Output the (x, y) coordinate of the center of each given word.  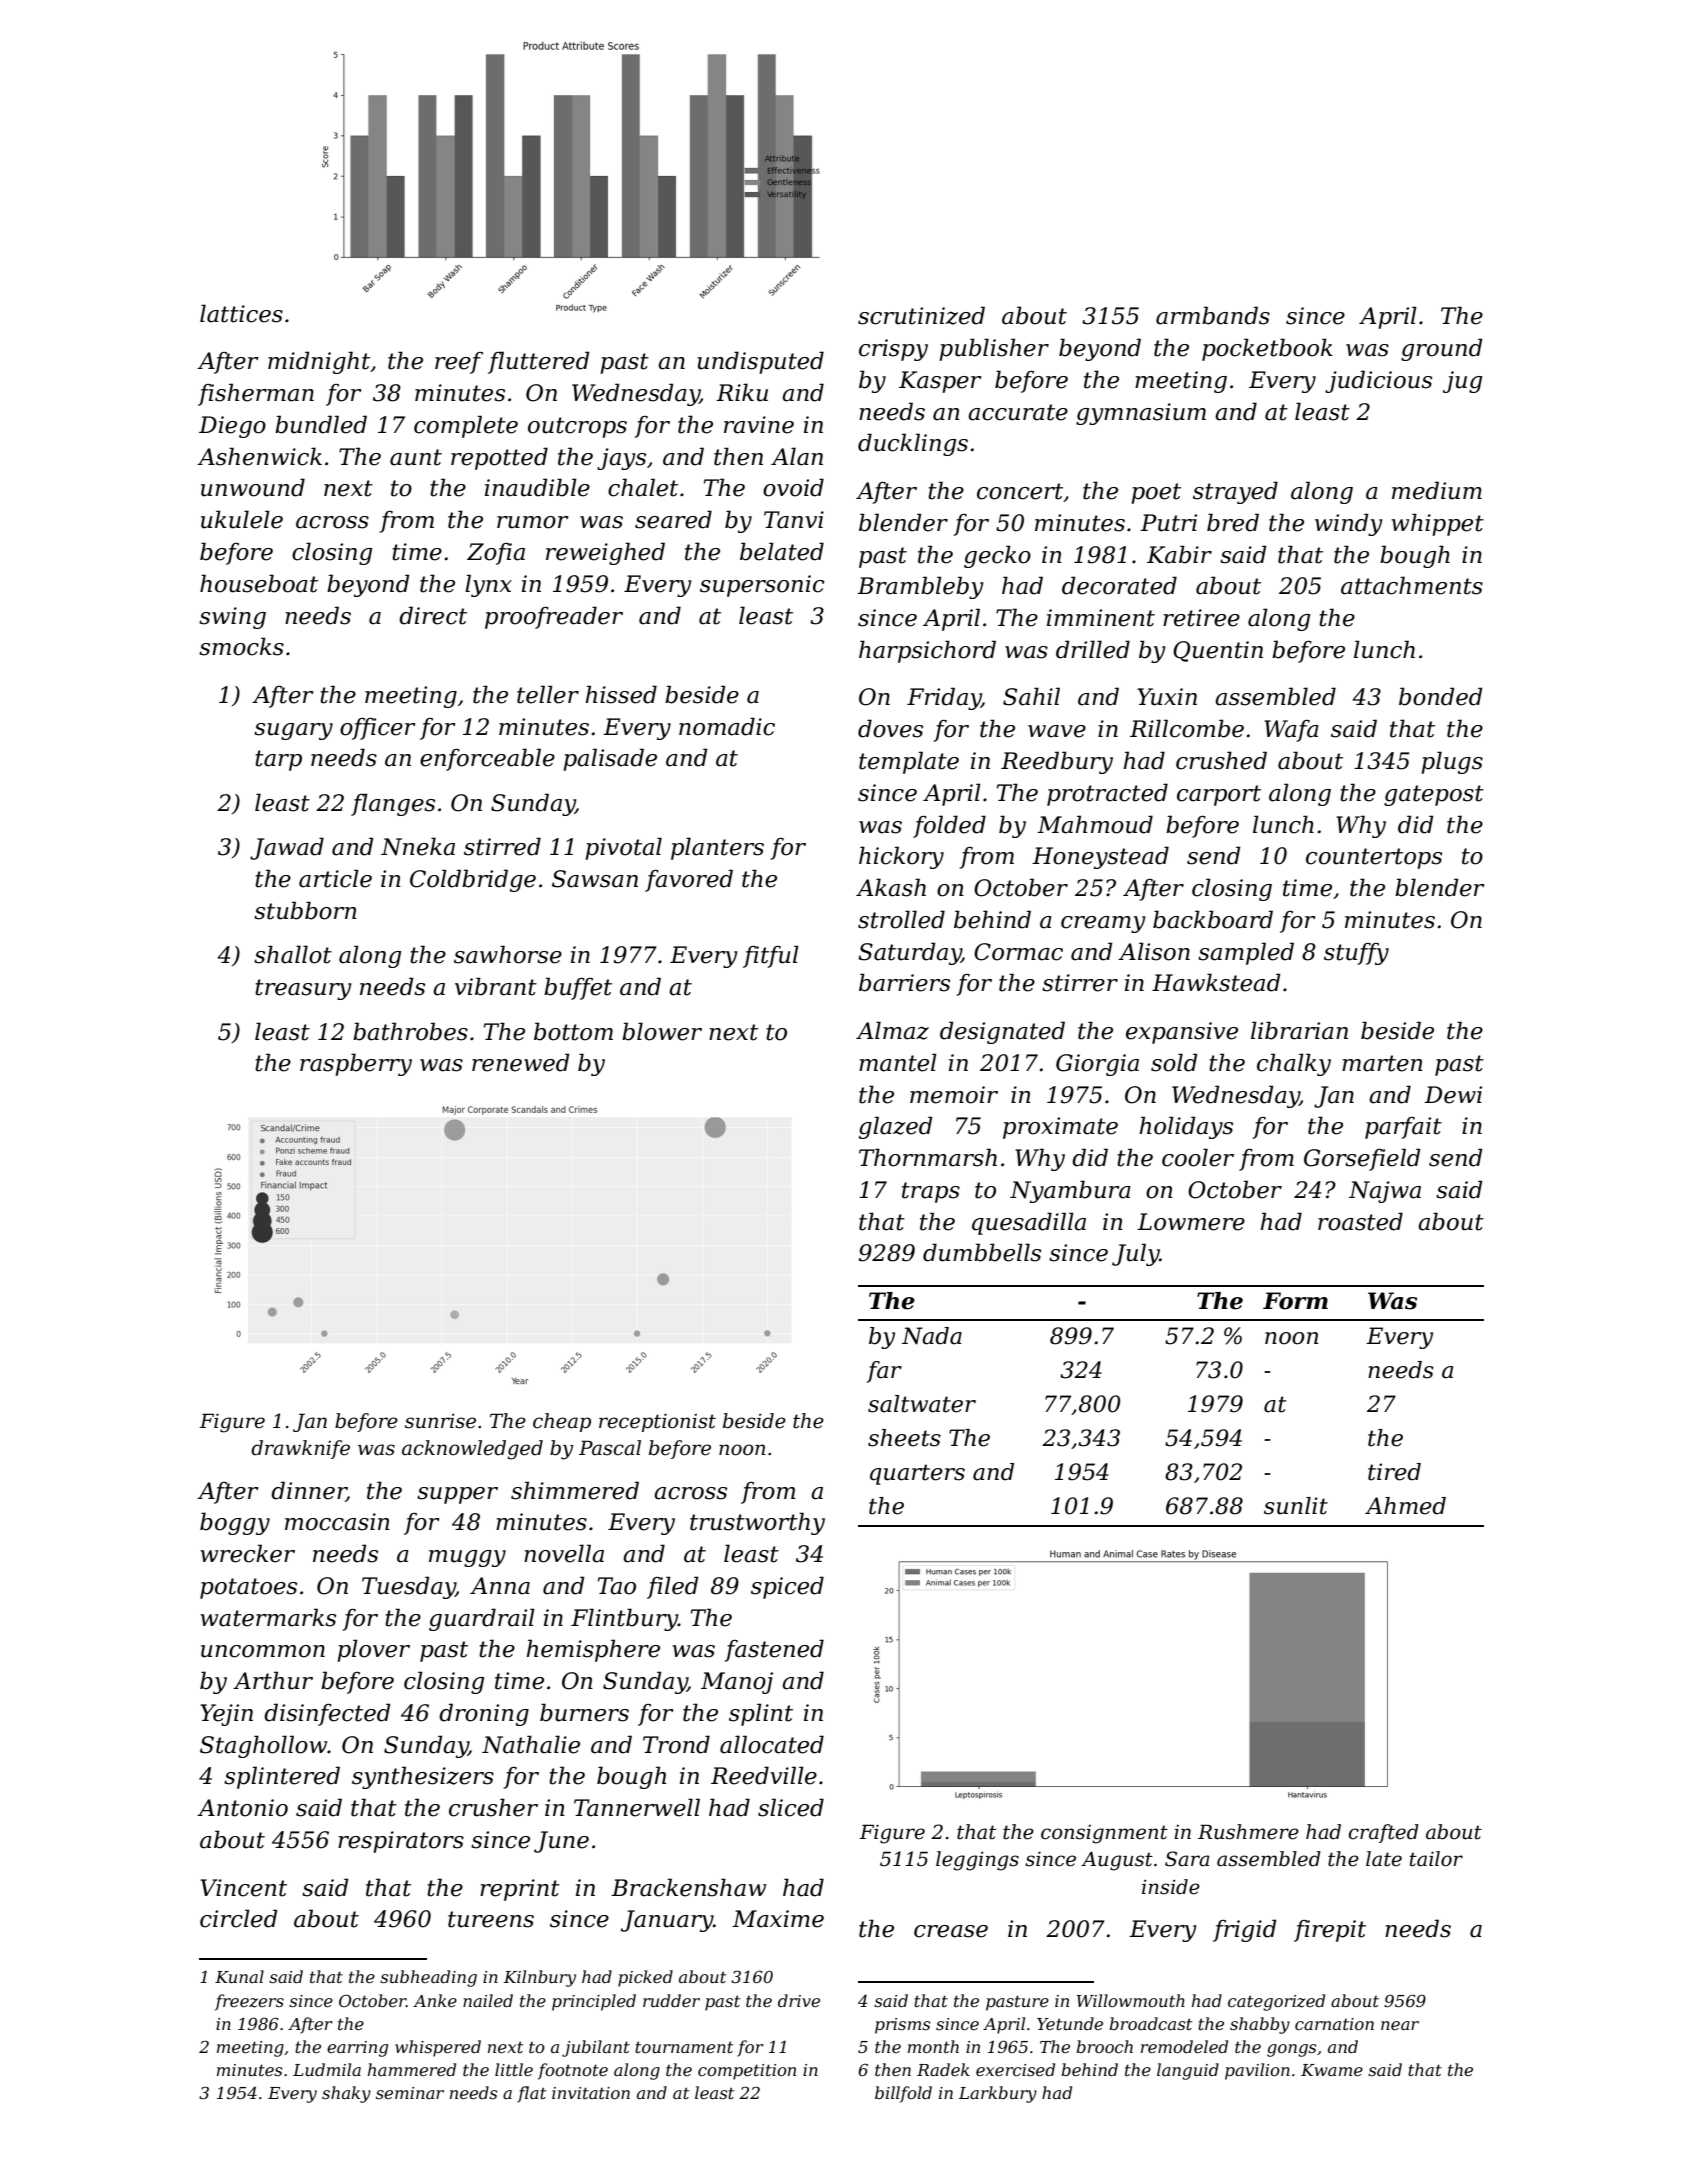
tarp (278, 760)
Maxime (778, 1919)
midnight (319, 362)
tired (1394, 1472)
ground (1441, 349)
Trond (676, 1744)
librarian (1299, 1030)
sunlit (1296, 1506)
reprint (520, 1890)
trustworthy (757, 1523)
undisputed (760, 362)
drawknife (300, 1449)
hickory (901, 857)
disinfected (327, 1714)
